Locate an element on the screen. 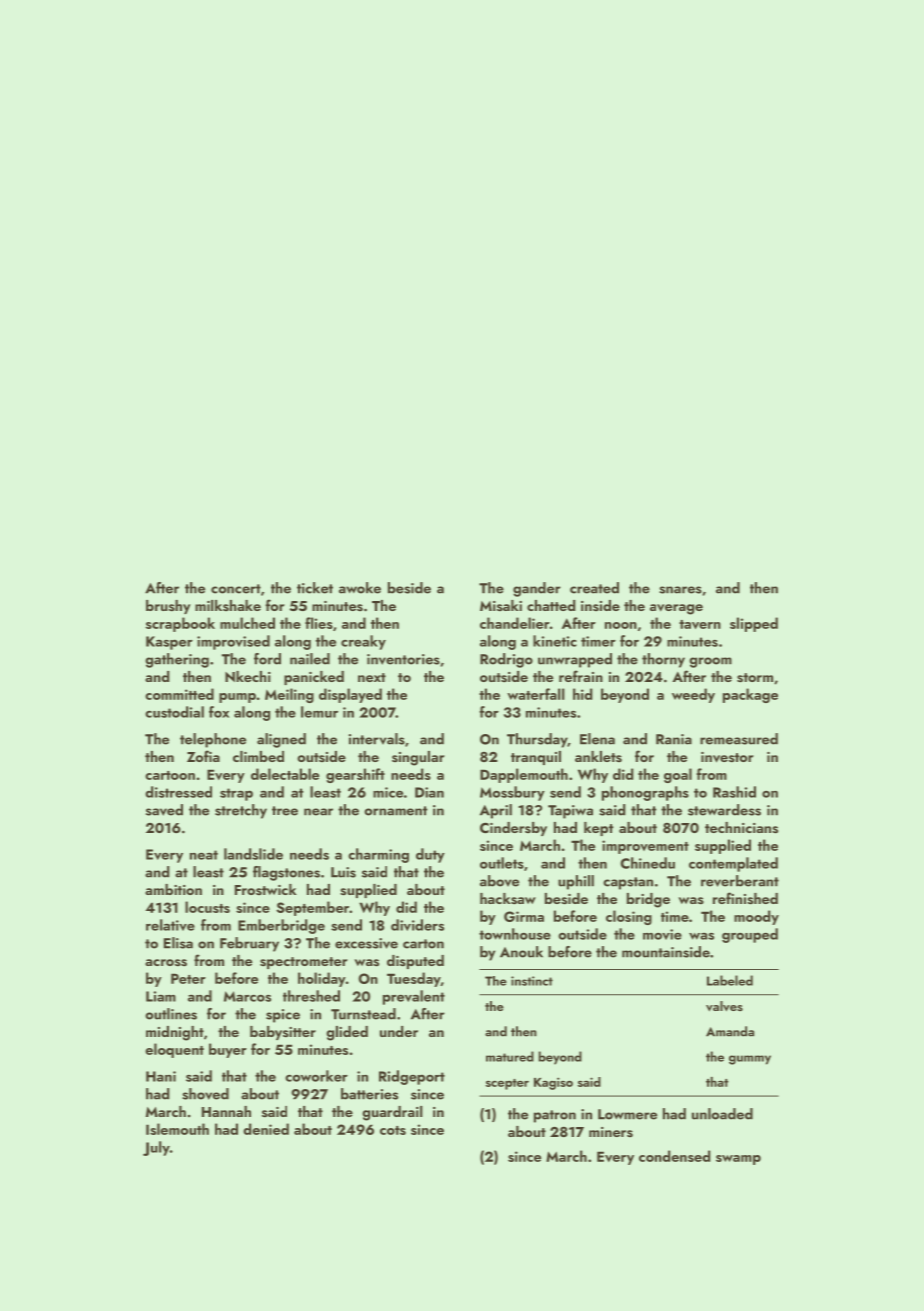 The height and width of the screenshot is (1311, 924). cots is located at coordinates (393, 1130).
